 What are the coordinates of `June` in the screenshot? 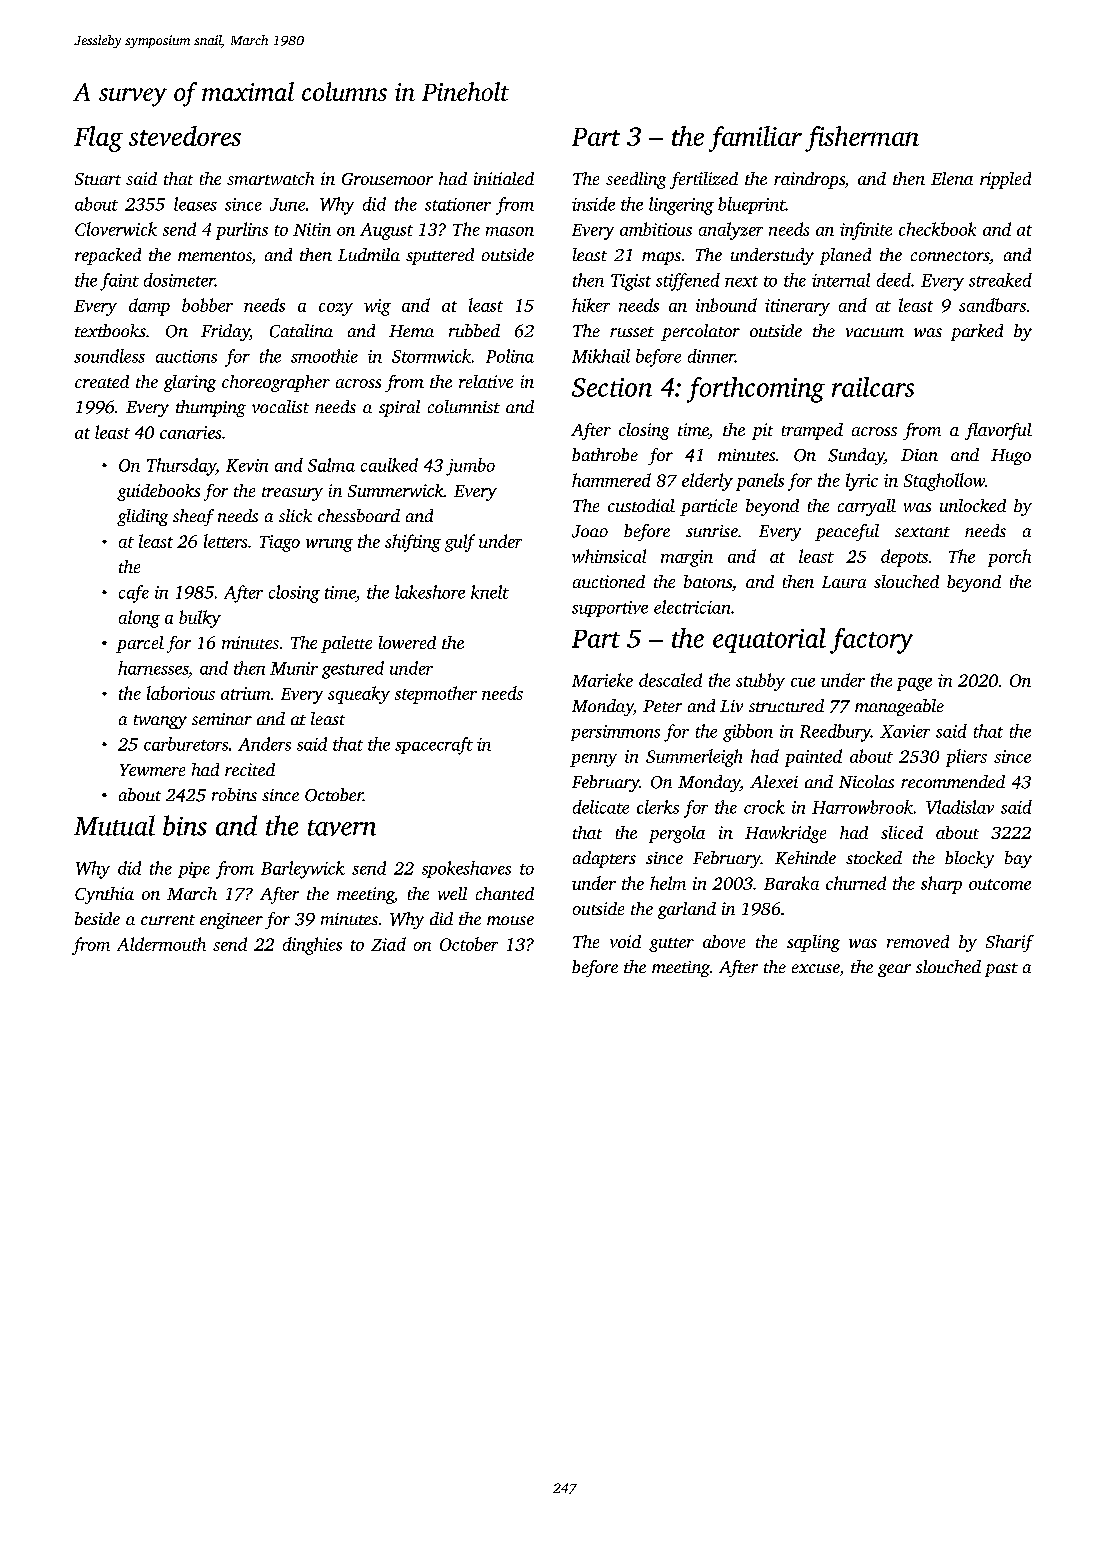 It's located at (287, 204).
